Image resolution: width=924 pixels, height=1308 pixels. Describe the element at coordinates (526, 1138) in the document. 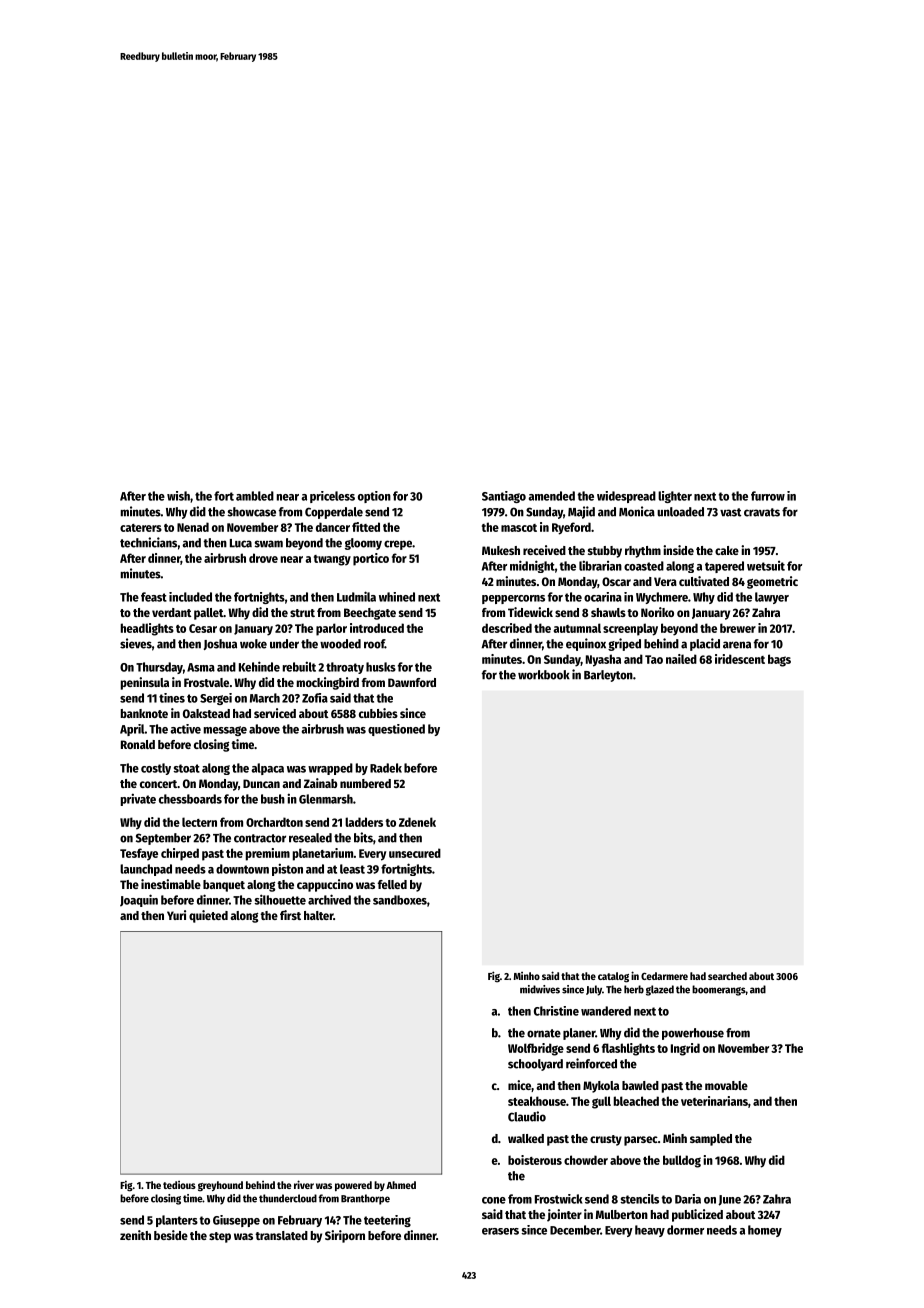

I see `walked` at that location.
